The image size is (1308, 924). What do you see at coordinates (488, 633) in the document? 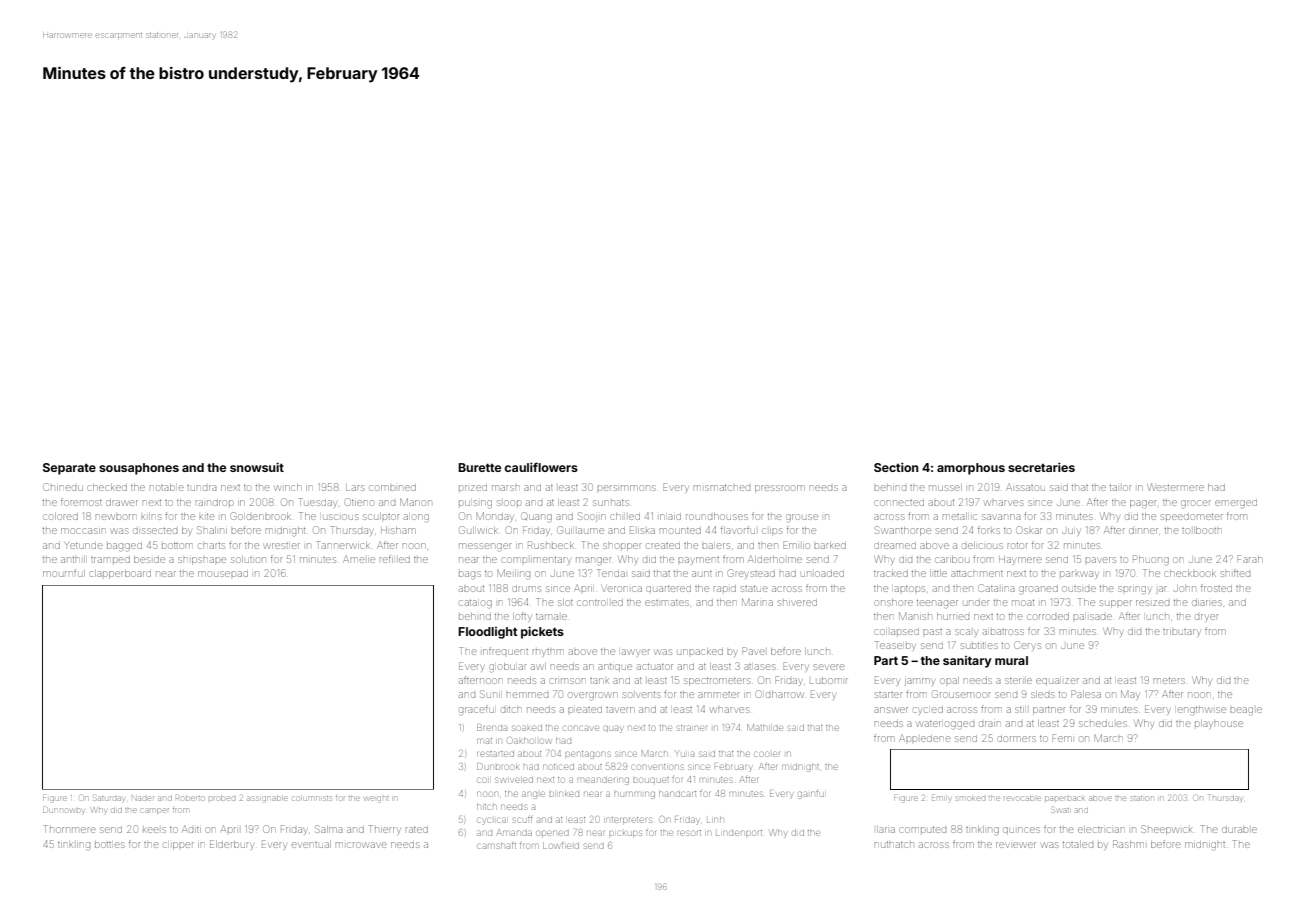
I see `Floodlight` at bounding box center [488, 633].
